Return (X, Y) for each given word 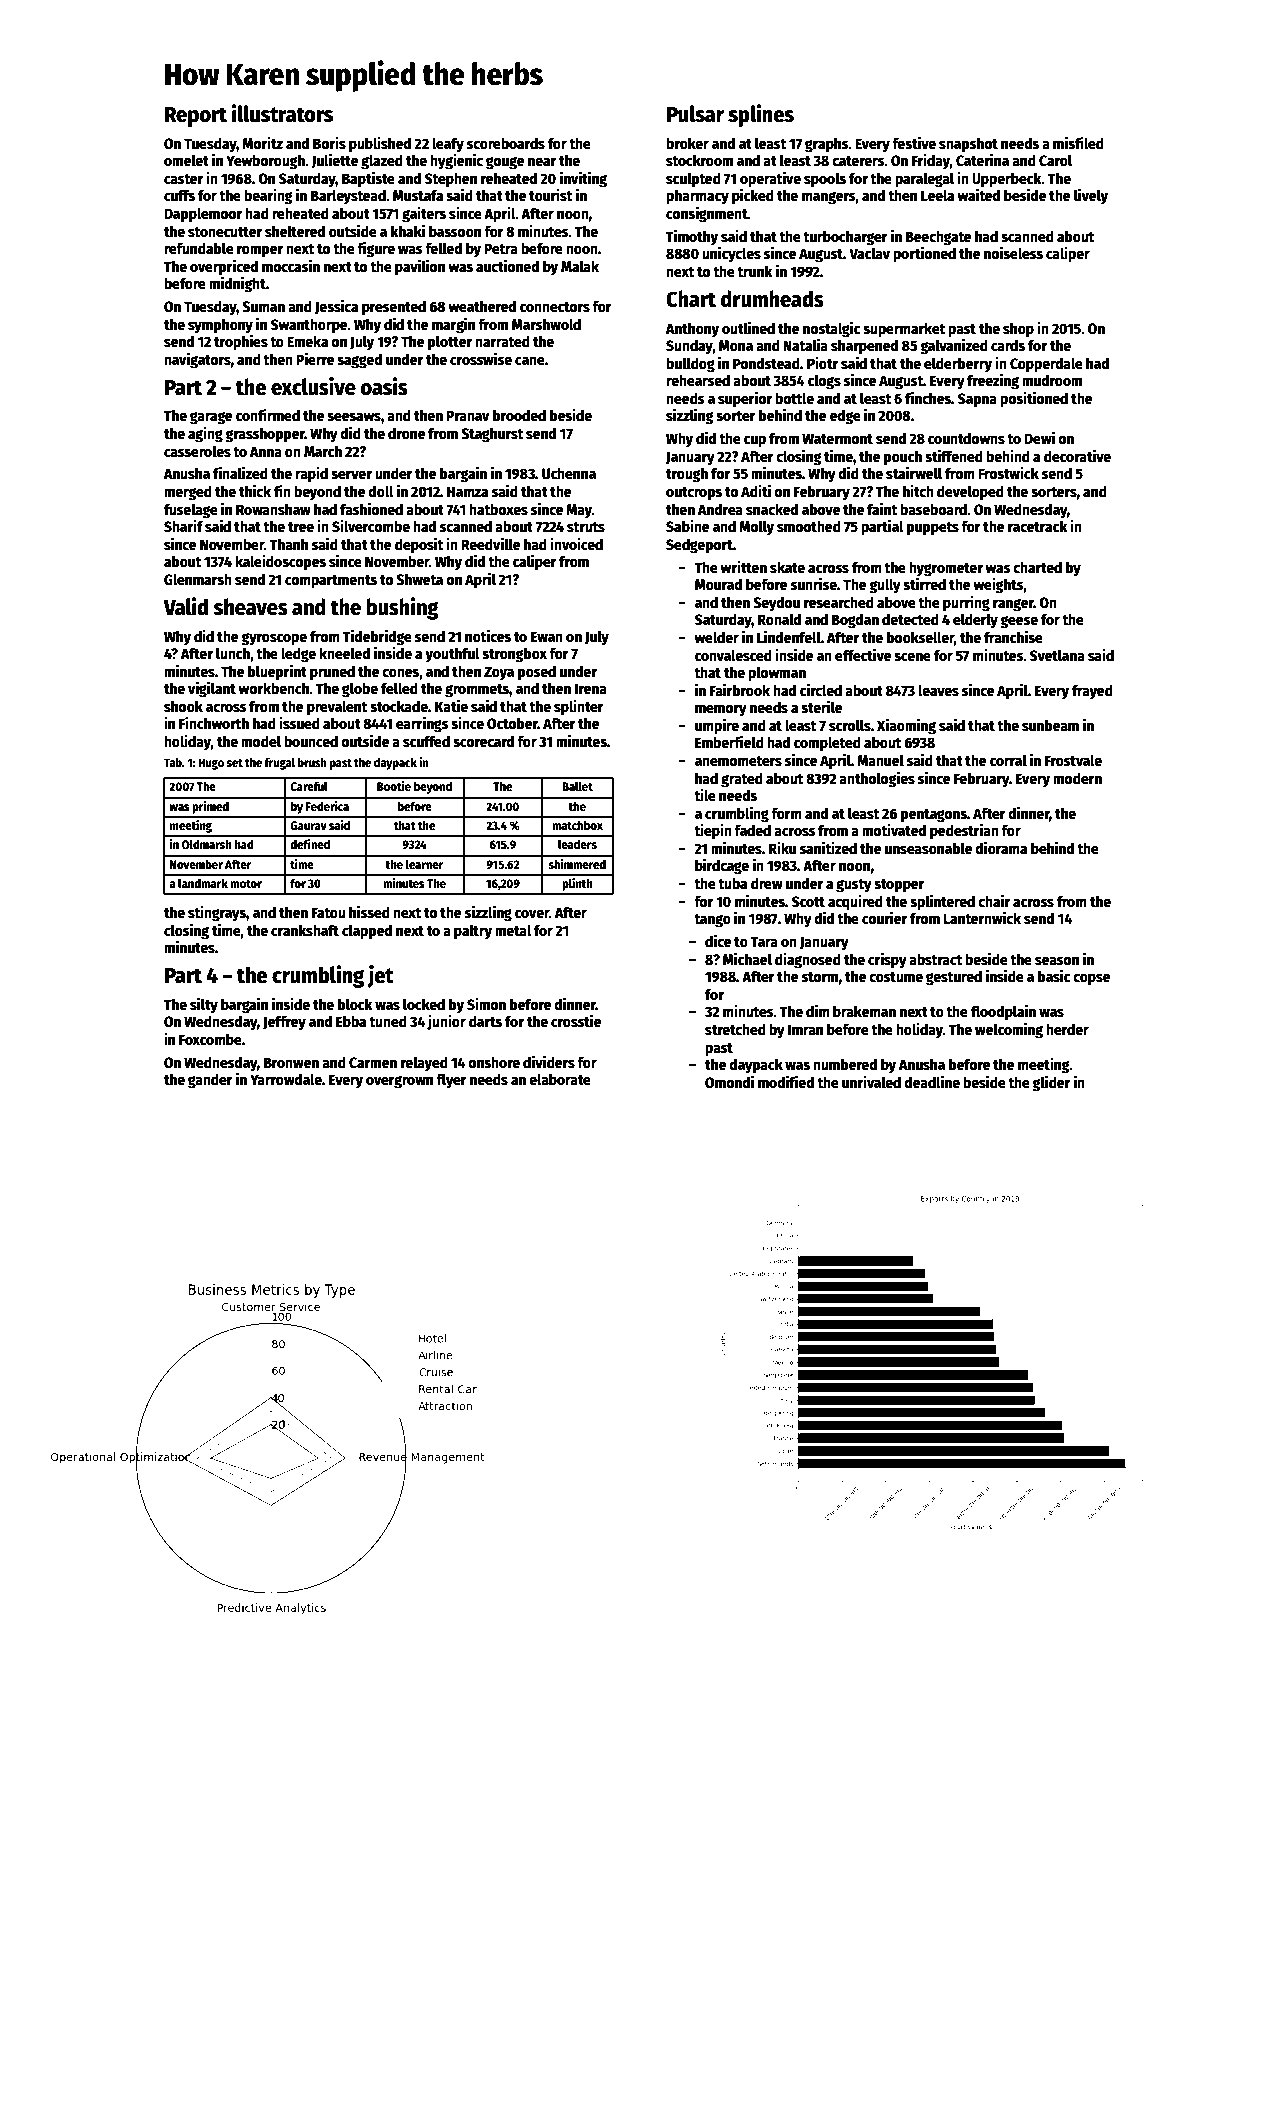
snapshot (968, 145)
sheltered (295, 231)
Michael (747, 958)
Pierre (315, 358)
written (743, 567)
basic (1054, 975)
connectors (555, 307)
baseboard (933, 509)
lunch (233, 653)
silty (204, 1005)
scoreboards (506, 143)
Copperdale (1046, 365)
